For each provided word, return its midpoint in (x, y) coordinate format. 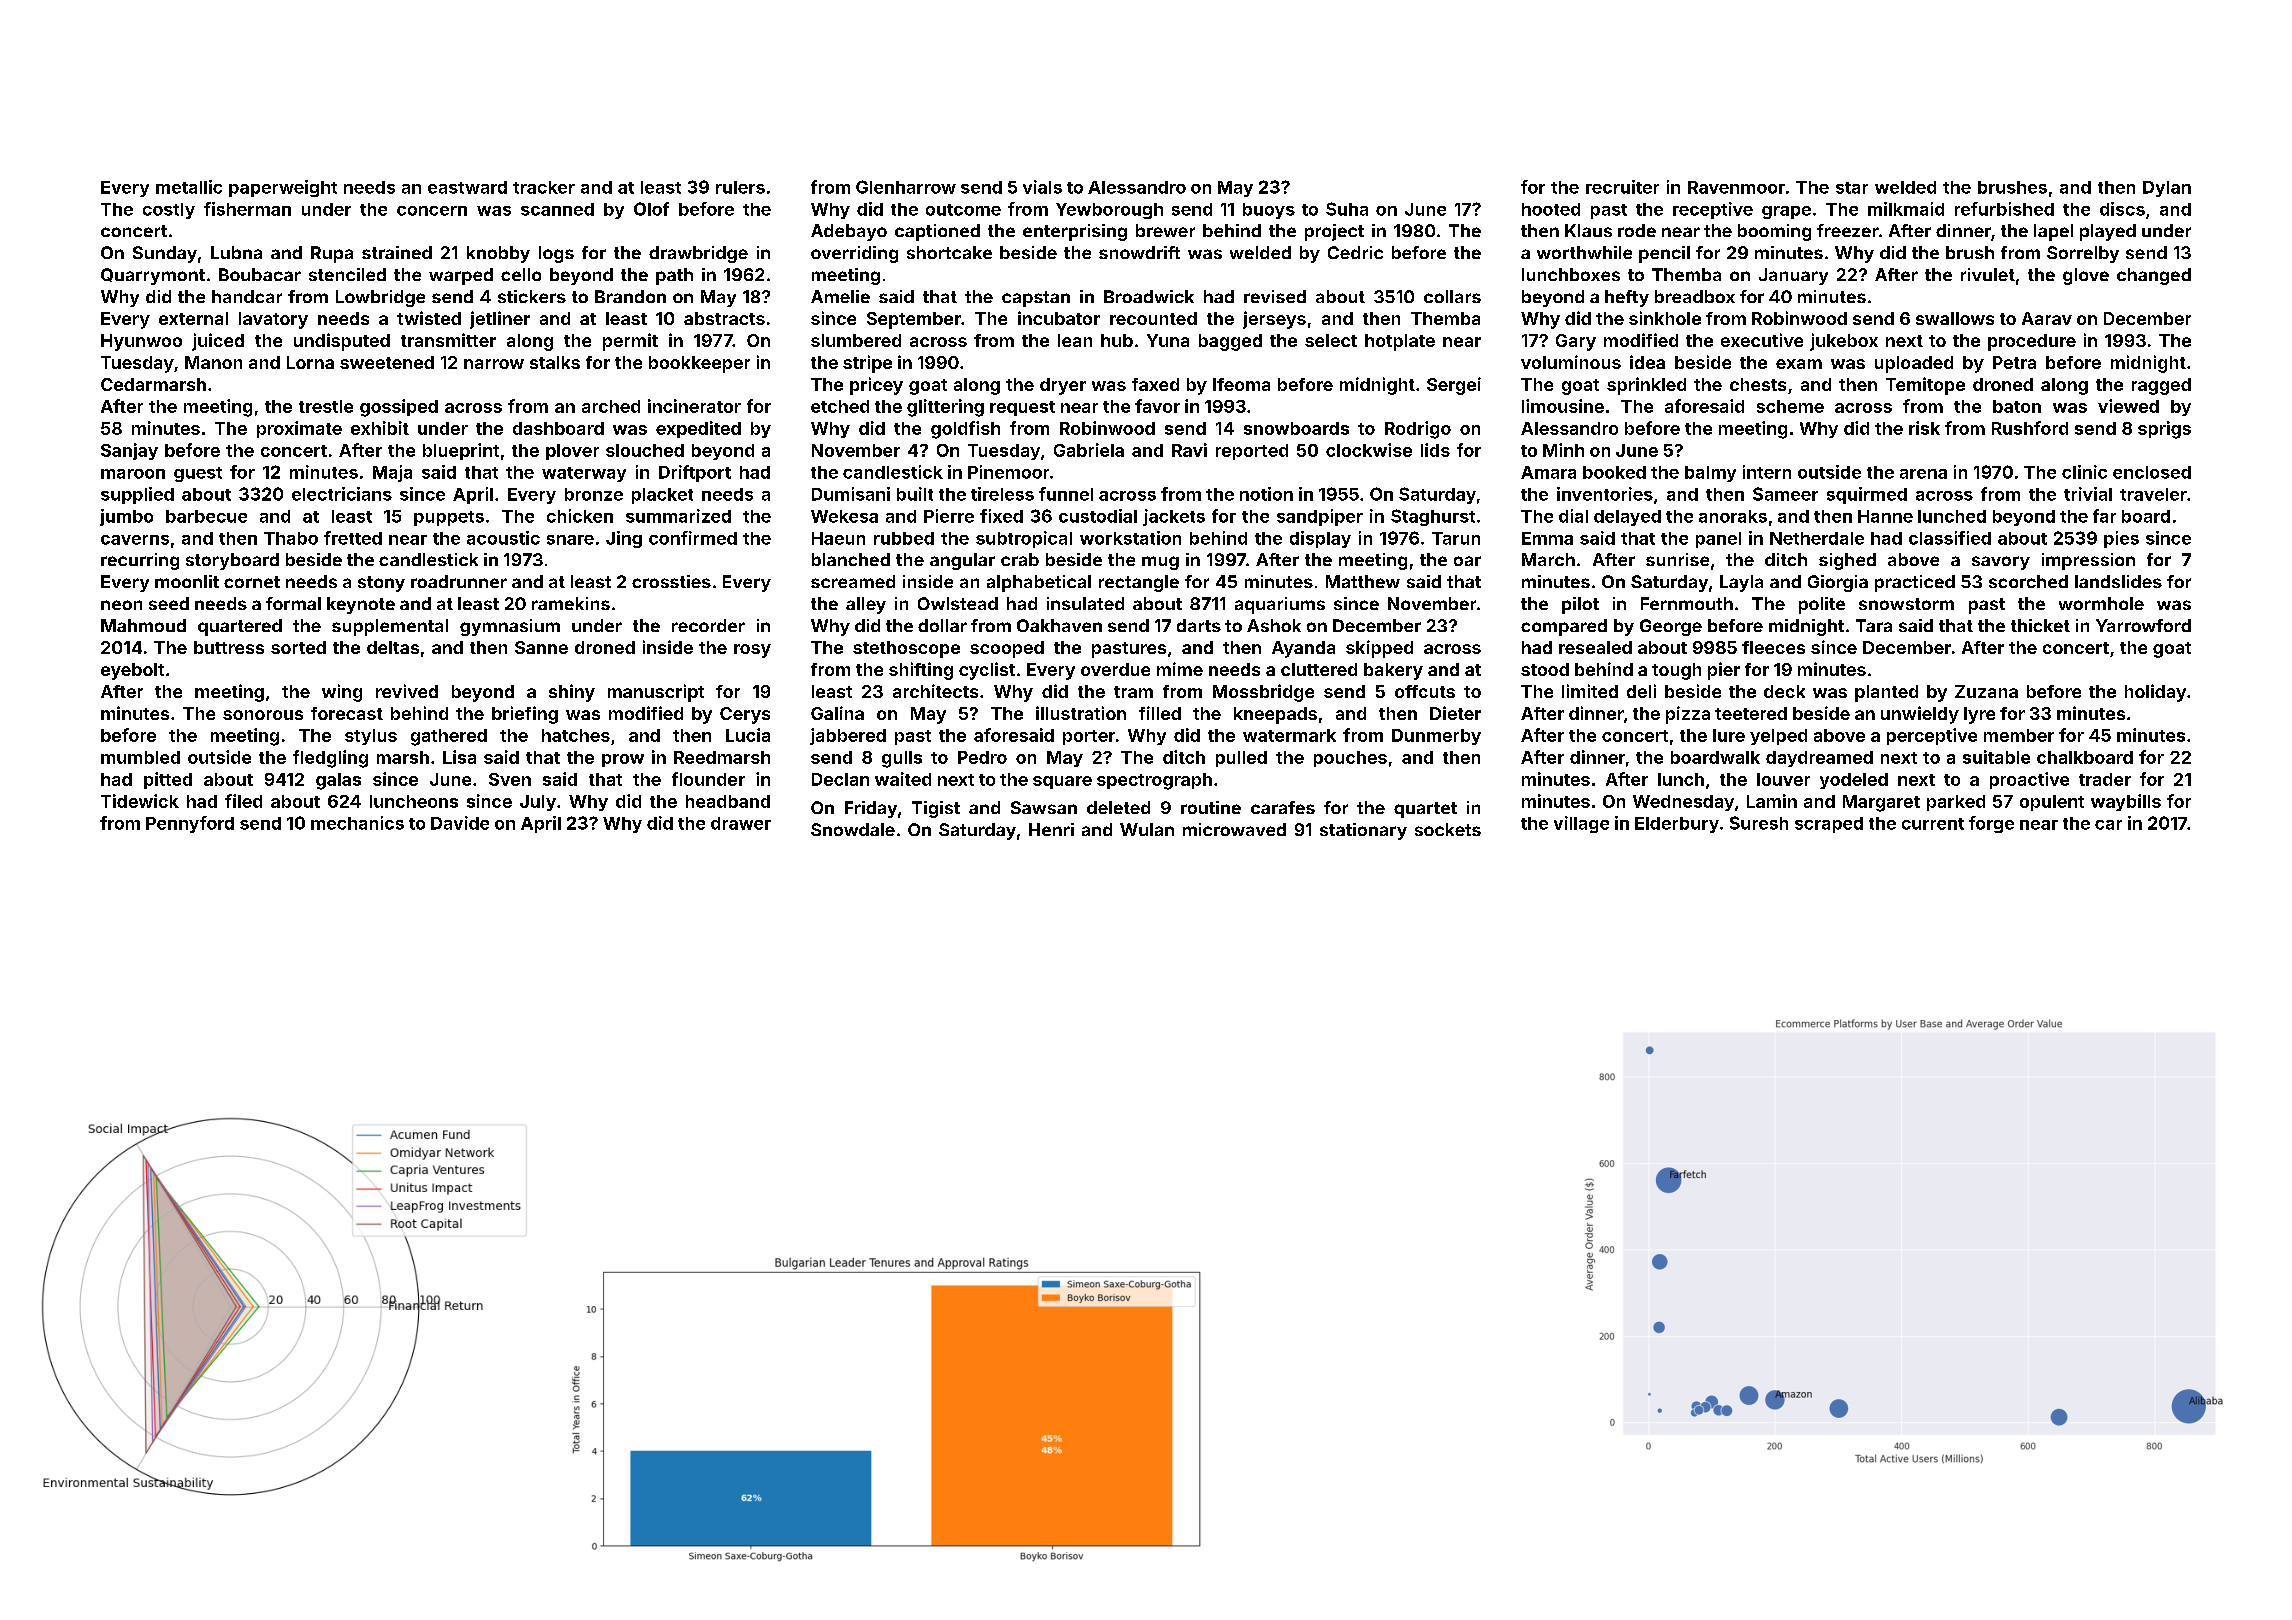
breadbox (1695, 296)
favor (1157, 406)
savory (2001, 563)
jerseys (1274, 320)
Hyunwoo (141, 342)
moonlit (187, 581)
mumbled (140, 757)
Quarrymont (153, 276)
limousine (1563, 406)
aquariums (1280, 605)
